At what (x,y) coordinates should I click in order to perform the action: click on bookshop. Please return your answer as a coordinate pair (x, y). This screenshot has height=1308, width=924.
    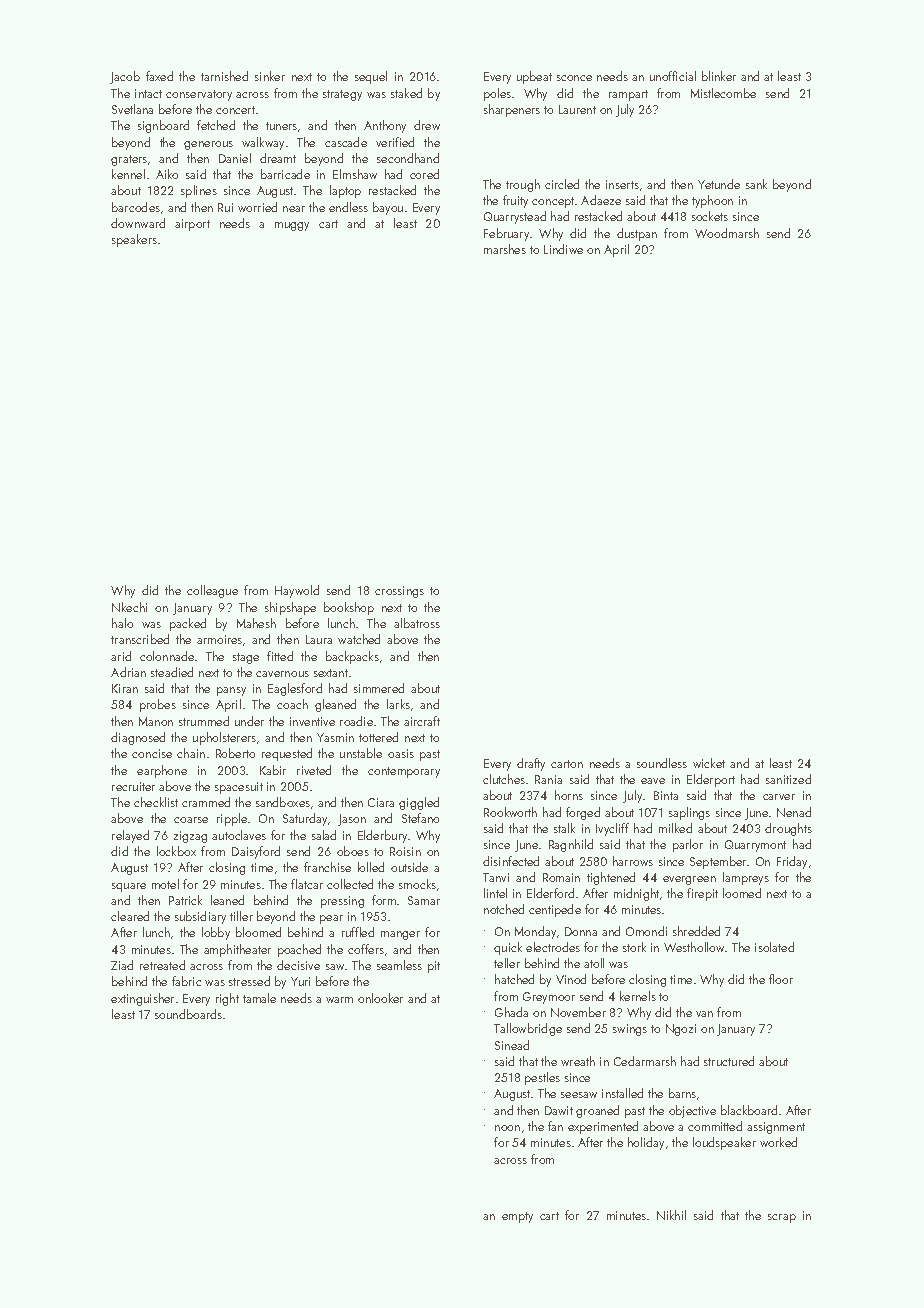
    Looking at the image, I should click on (349, 608).
